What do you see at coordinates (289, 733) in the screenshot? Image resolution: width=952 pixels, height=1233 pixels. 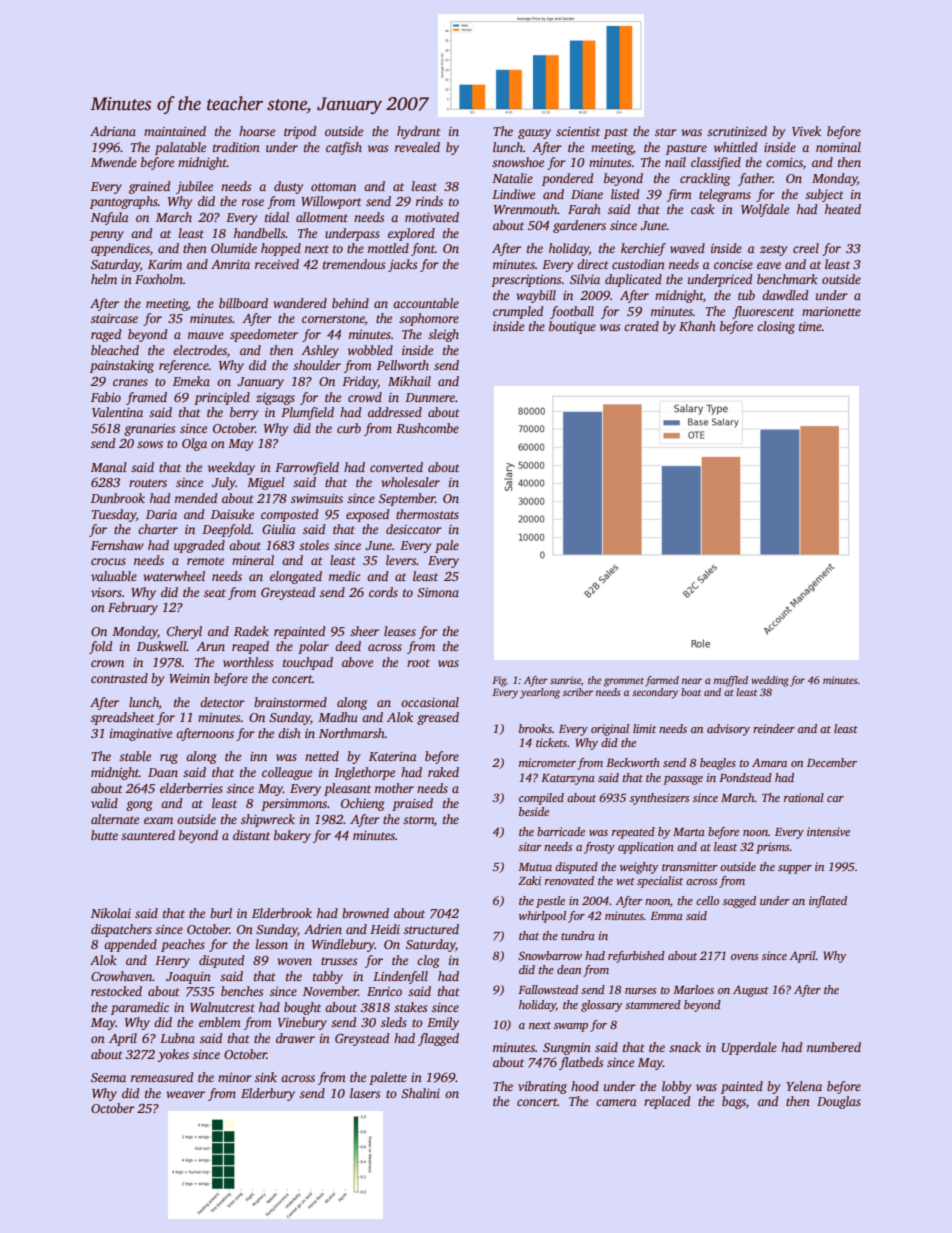 I see `dish` at bounding box center [289, 733].
